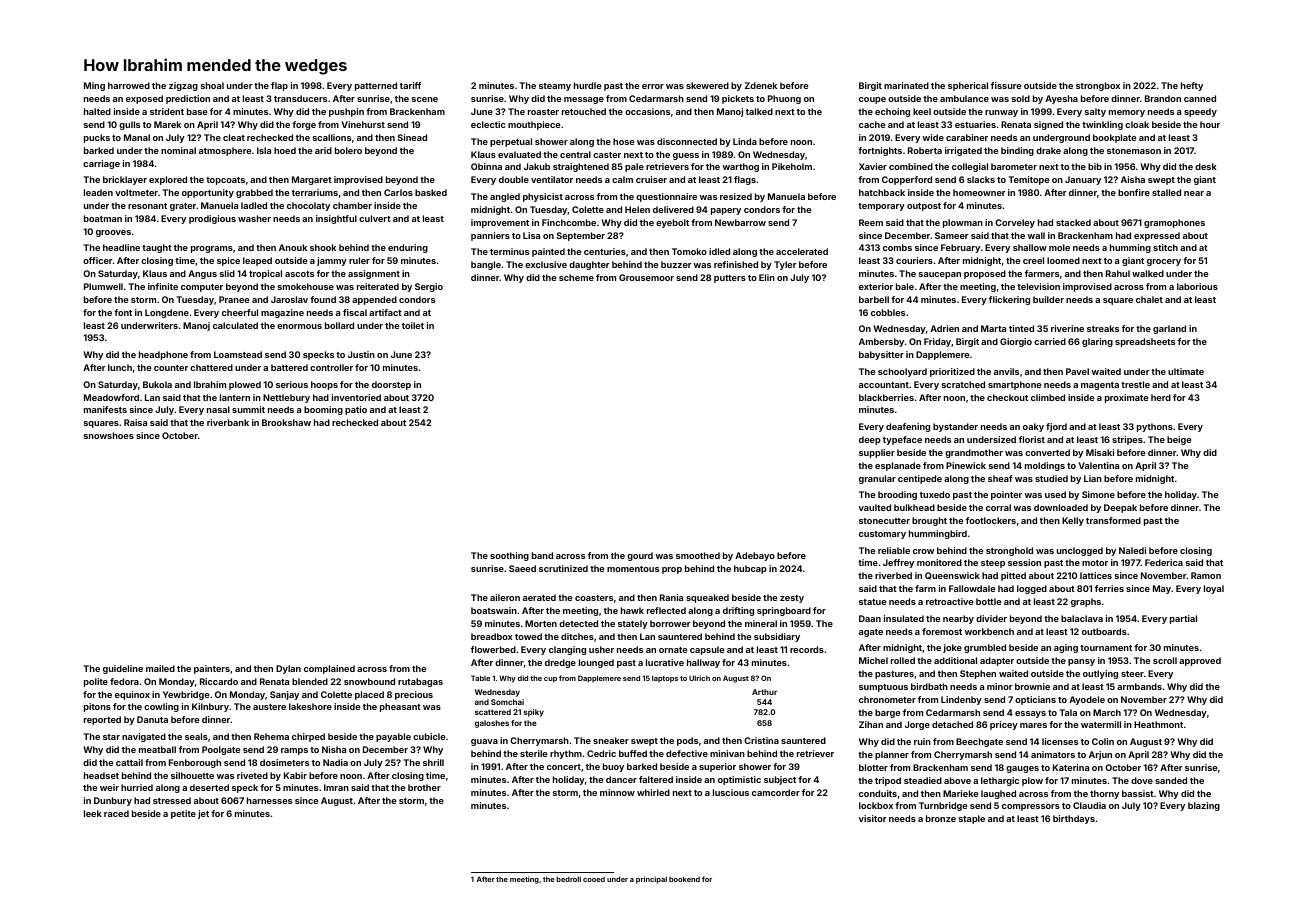 The image size is (1308, 924). I want to click on transformed, so click(1113, 520).
